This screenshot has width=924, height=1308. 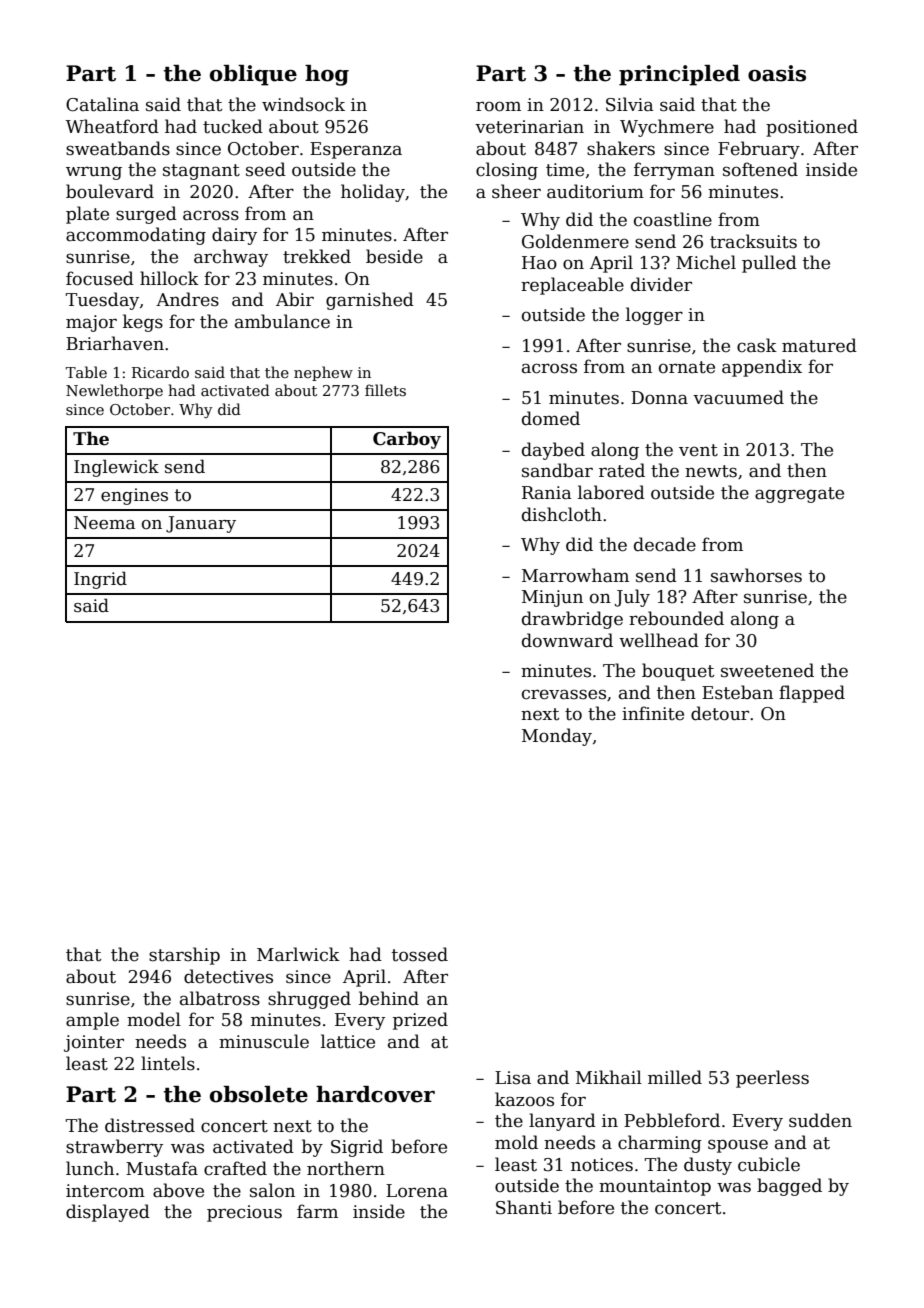 I want to click on peerless, so click(x=772, y=1079).
